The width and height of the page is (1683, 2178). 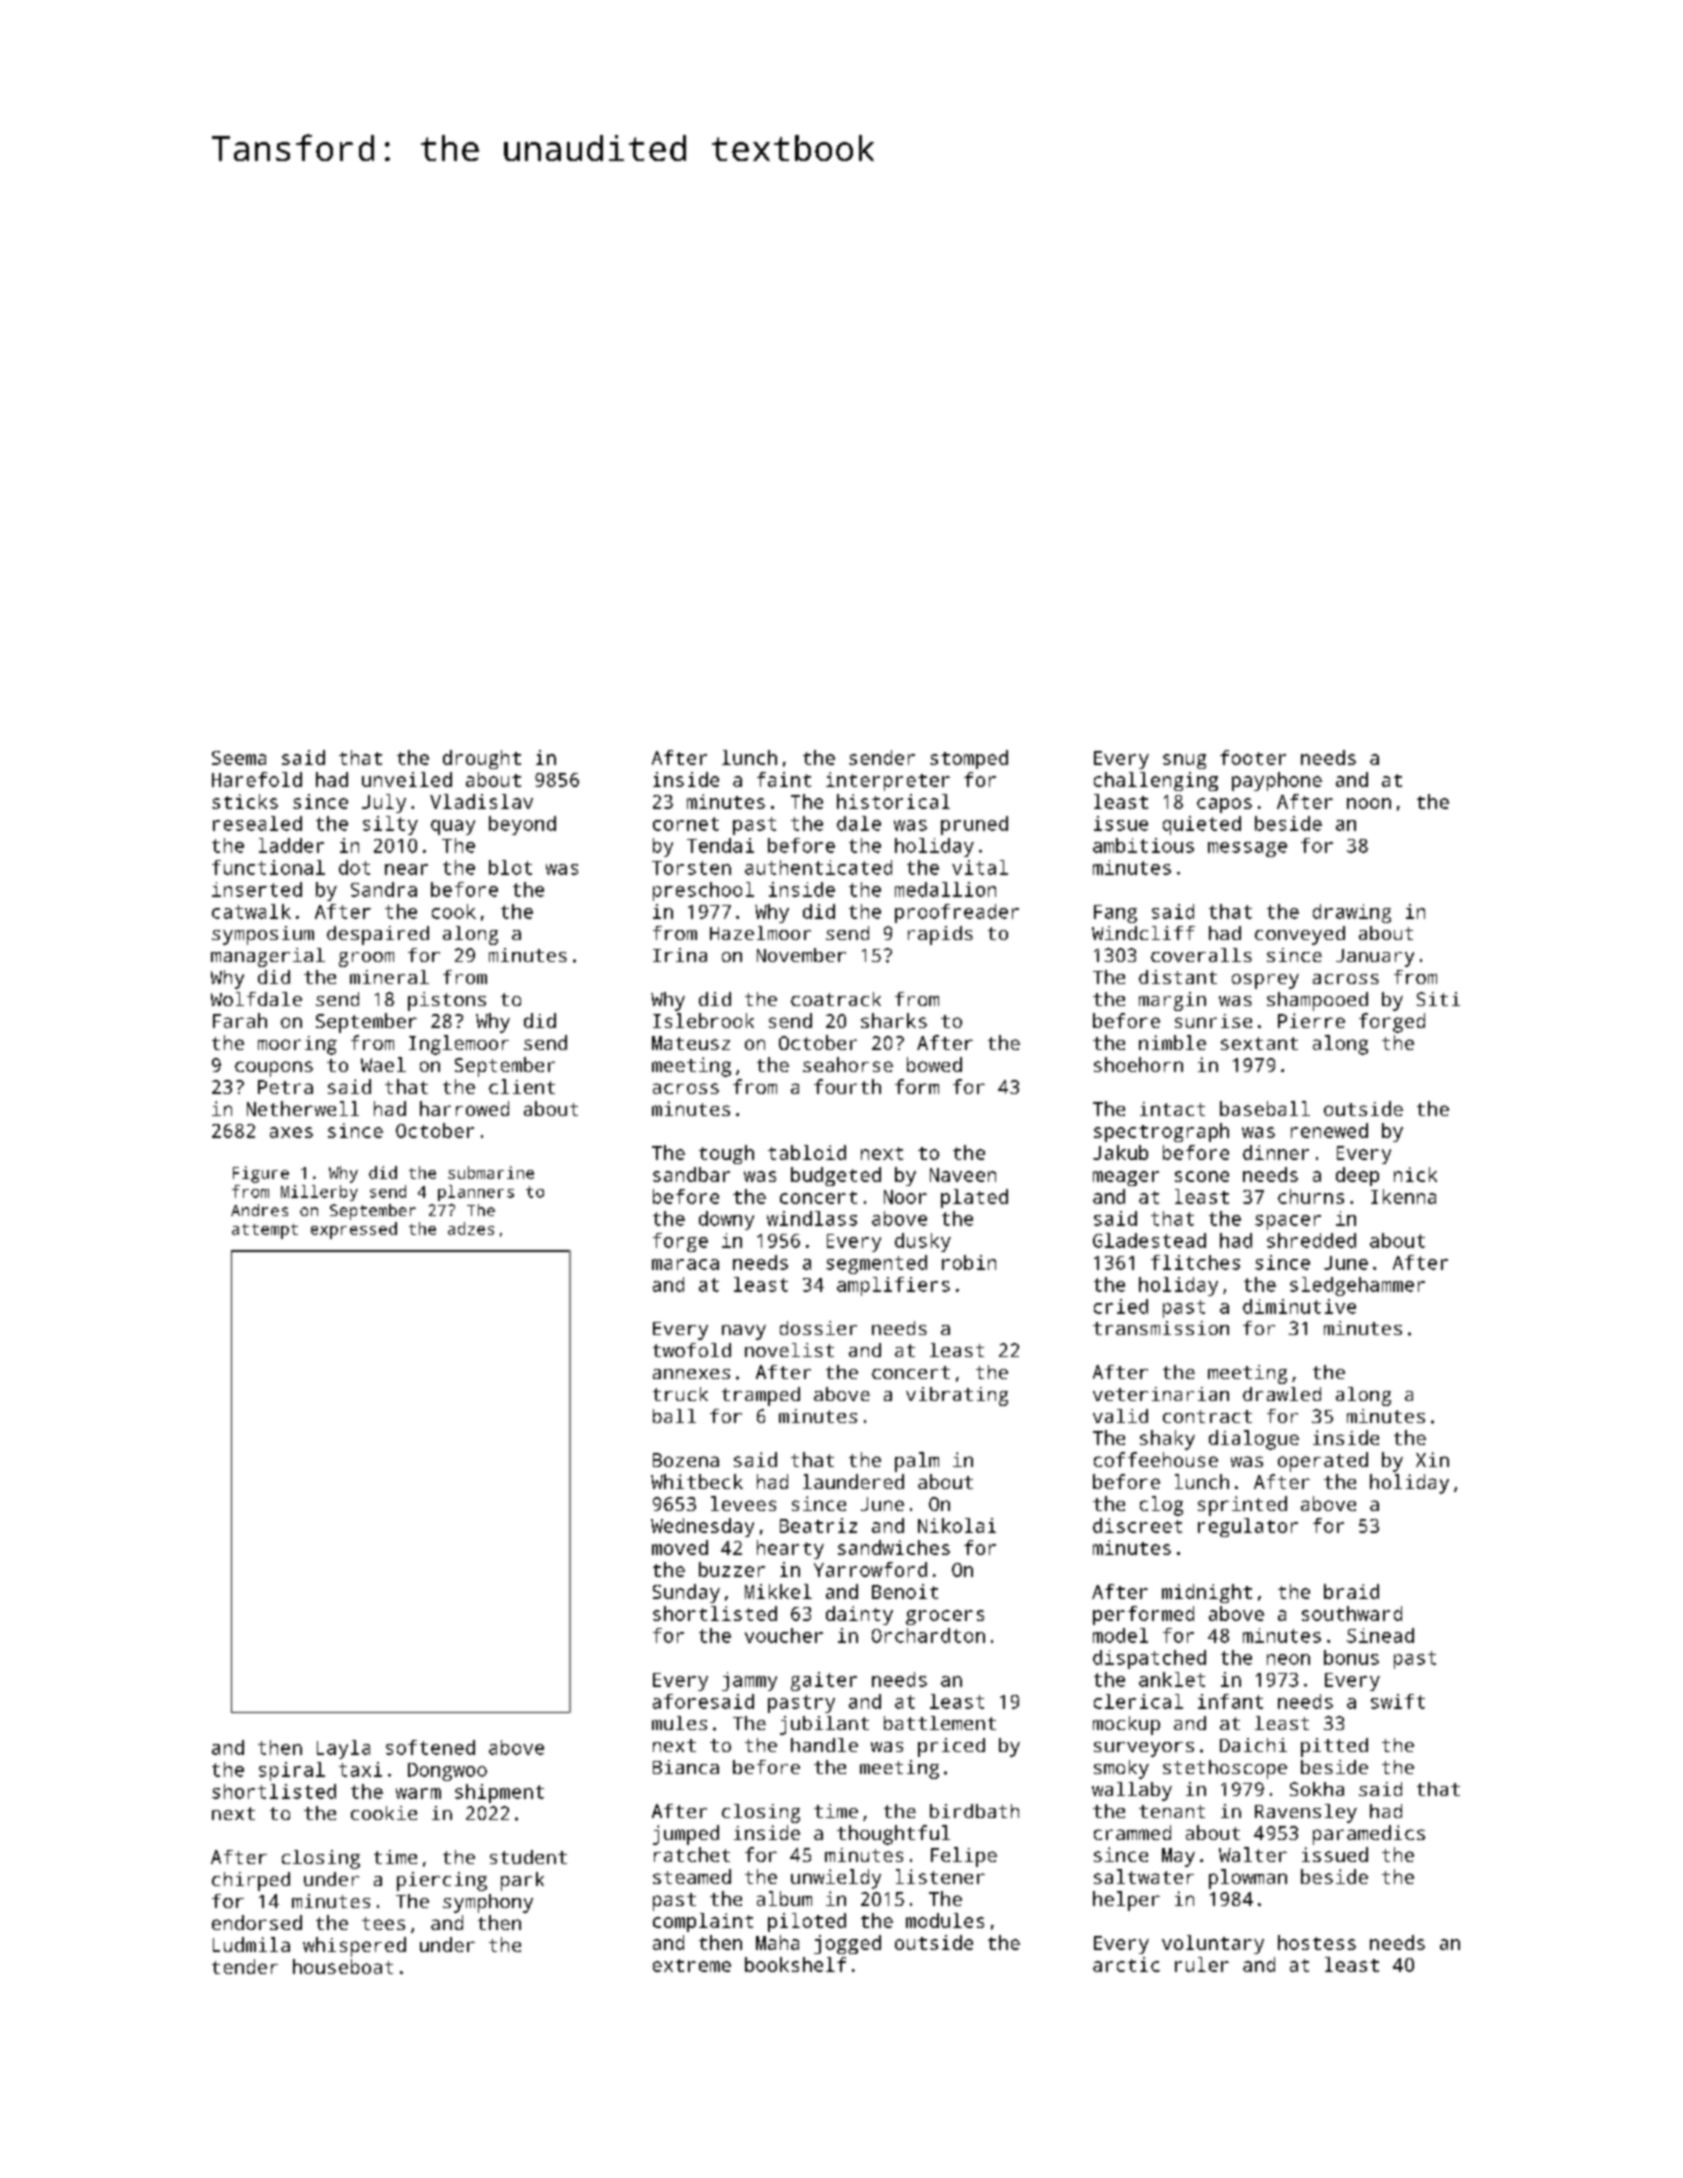 I want to click on voucher, so click(x=784, y=1635).
